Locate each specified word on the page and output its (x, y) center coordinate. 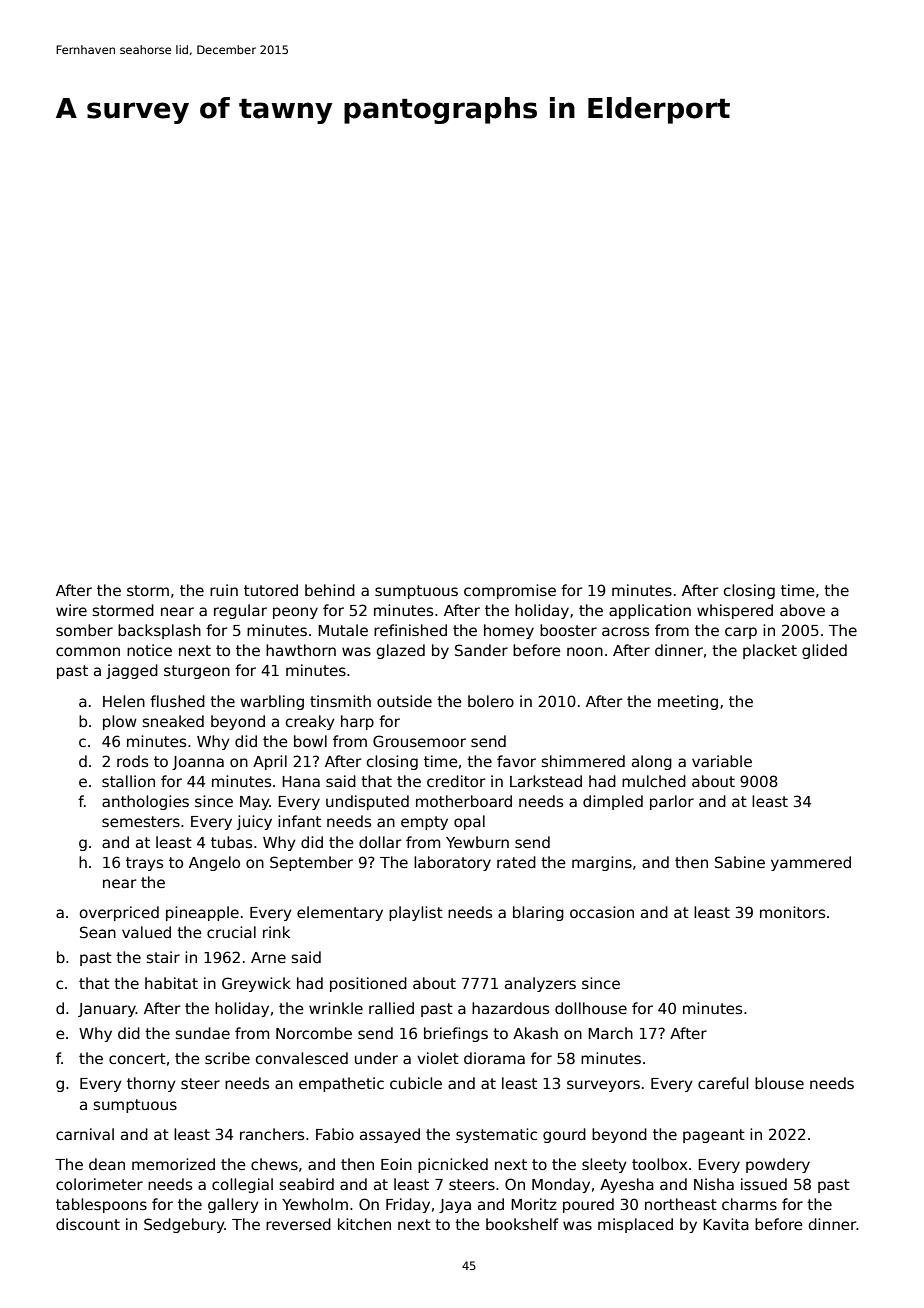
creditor (456, 781)
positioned (368, 984)
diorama (494, 1058)
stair (163, 957)
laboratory (452, 863)
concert (137, 1058)
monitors (792, 912)
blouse (779, 1083)
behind (330, 590)
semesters (141, 821)
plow (120, 722)
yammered (811, 863)
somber (84, 630)
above (802, 610)
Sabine (740, 862)
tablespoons (101, 1205)
